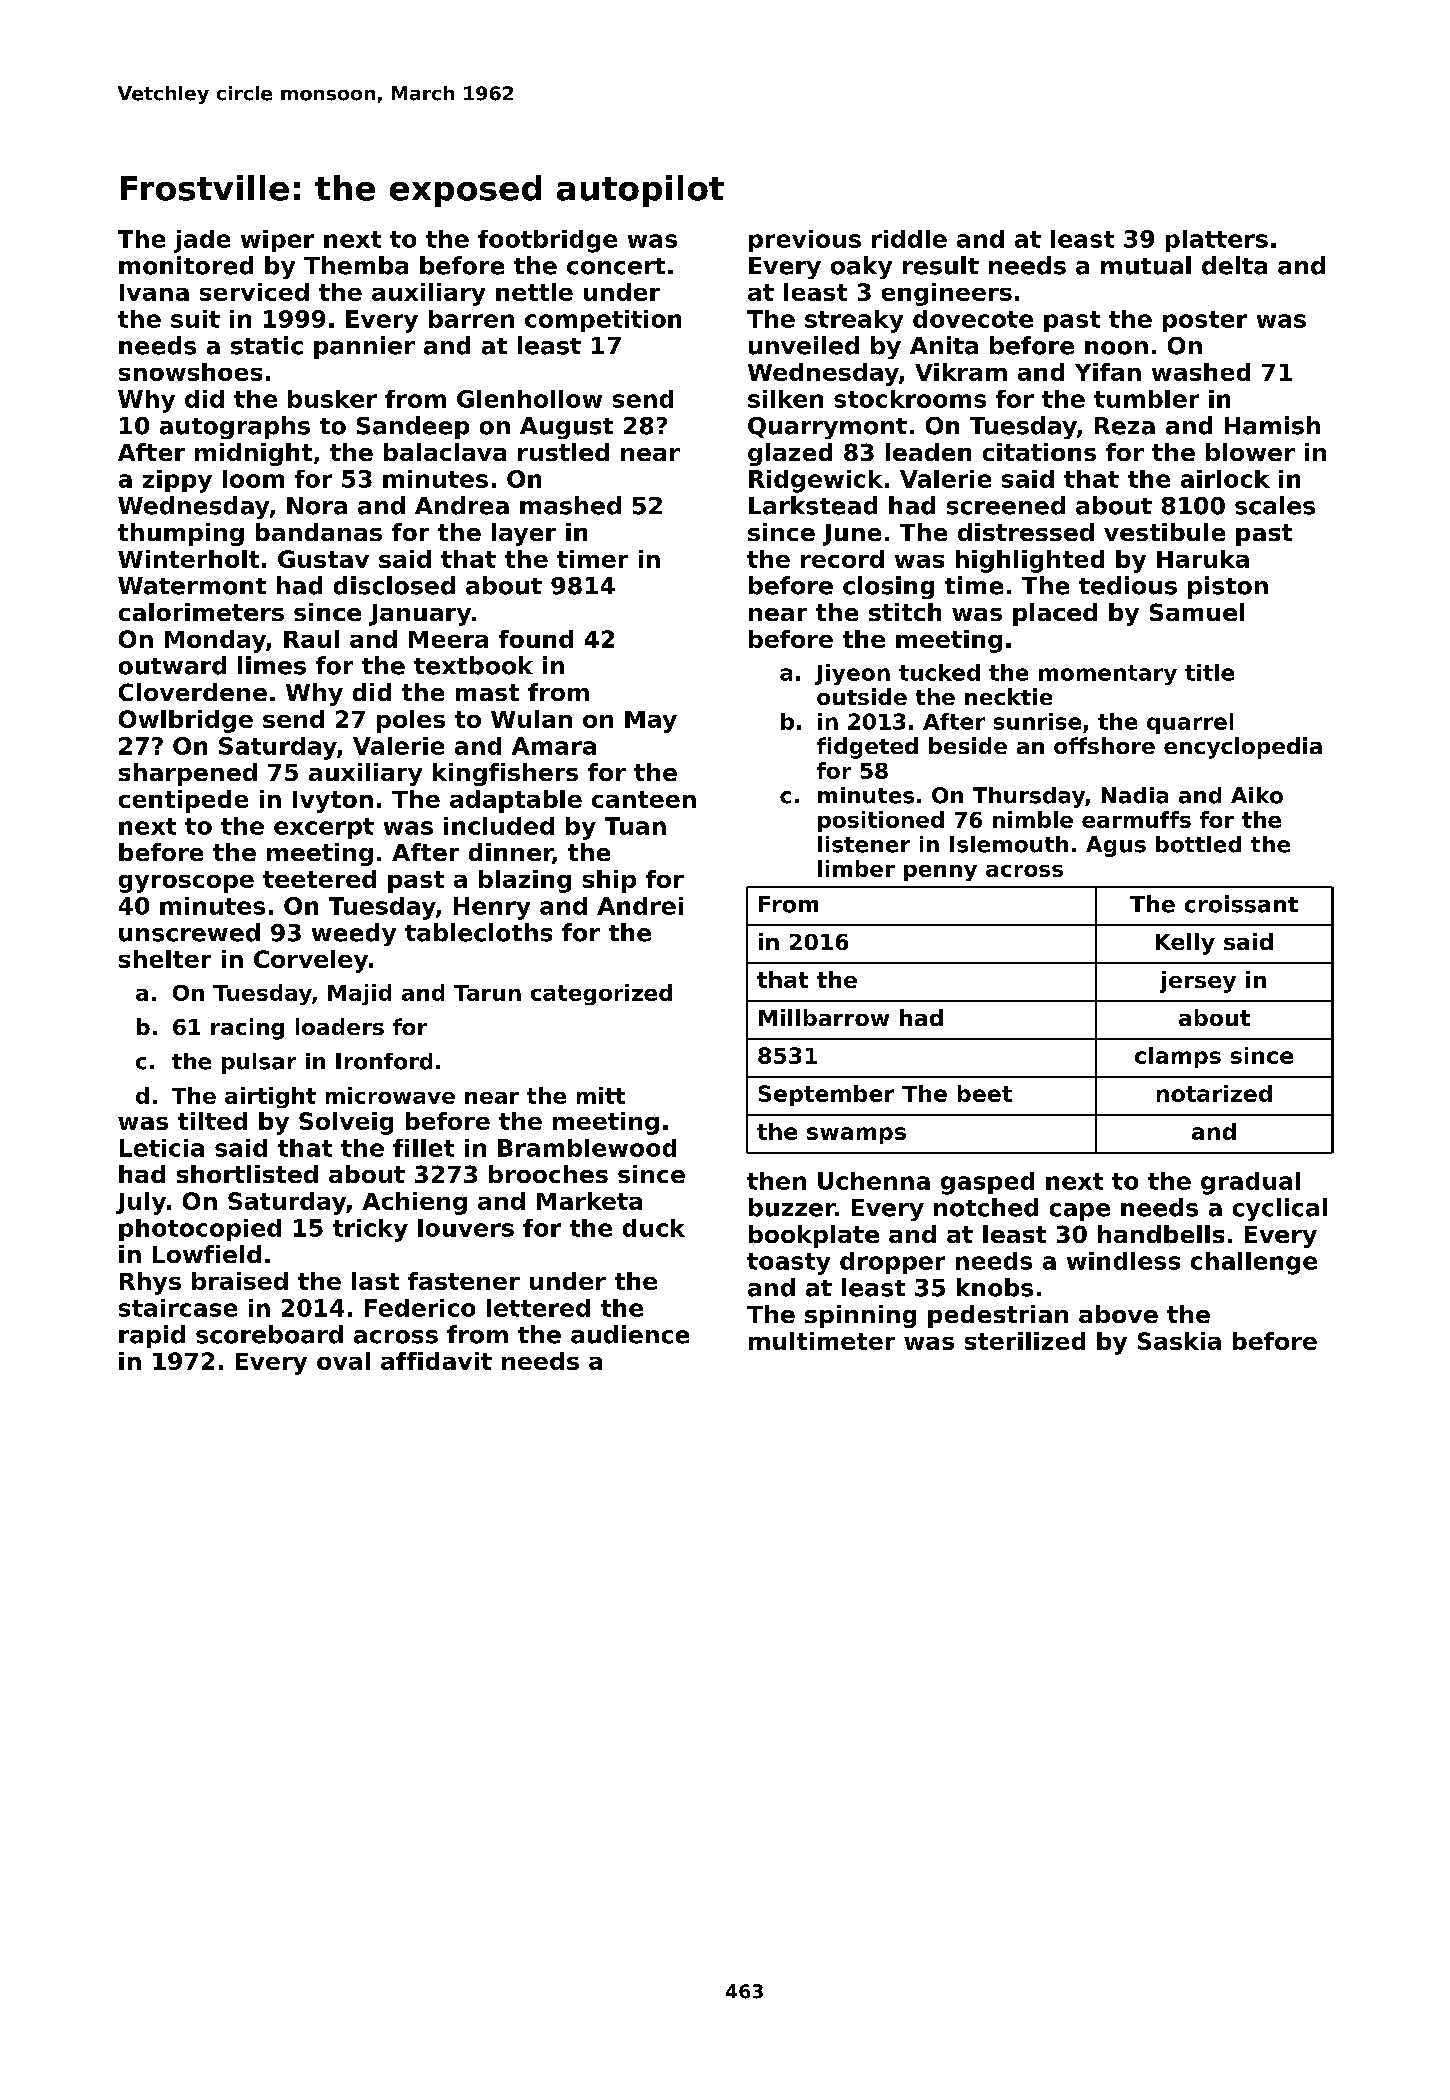  What do you see at coordinates (909, 239) in the screenshot?
I see `riddle` at bounding box center [909, 239].
